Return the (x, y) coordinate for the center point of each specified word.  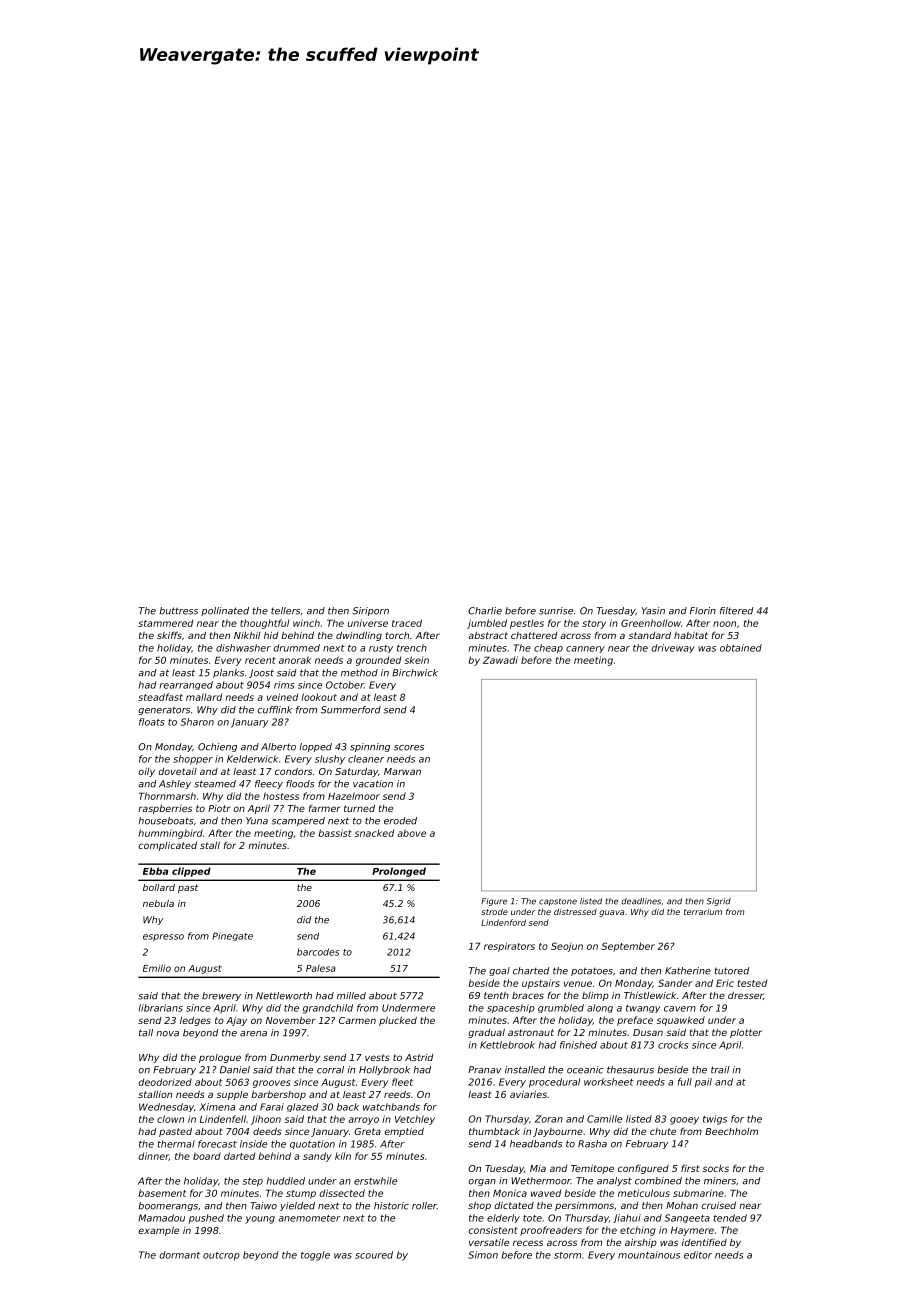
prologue (220, 1058)
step (253, 1182)
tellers (285, 611)
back (348, 1107)
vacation (373, 784)
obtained (741, 648)
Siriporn (370, 611)
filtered (737, 611)
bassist (335, 833)
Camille (604, 1119)
